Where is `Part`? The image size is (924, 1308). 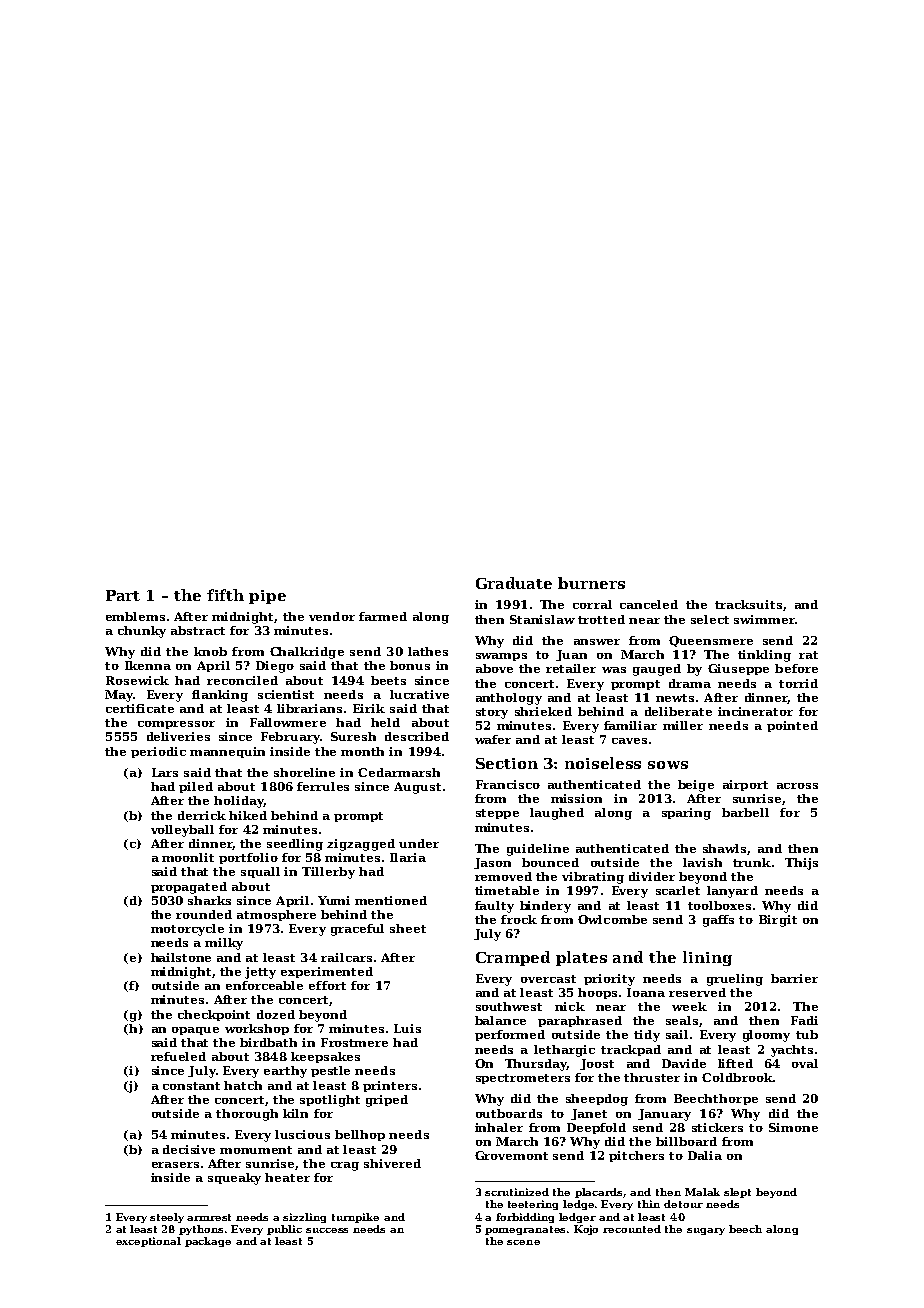
Part is located at coordinates (123, 595).
